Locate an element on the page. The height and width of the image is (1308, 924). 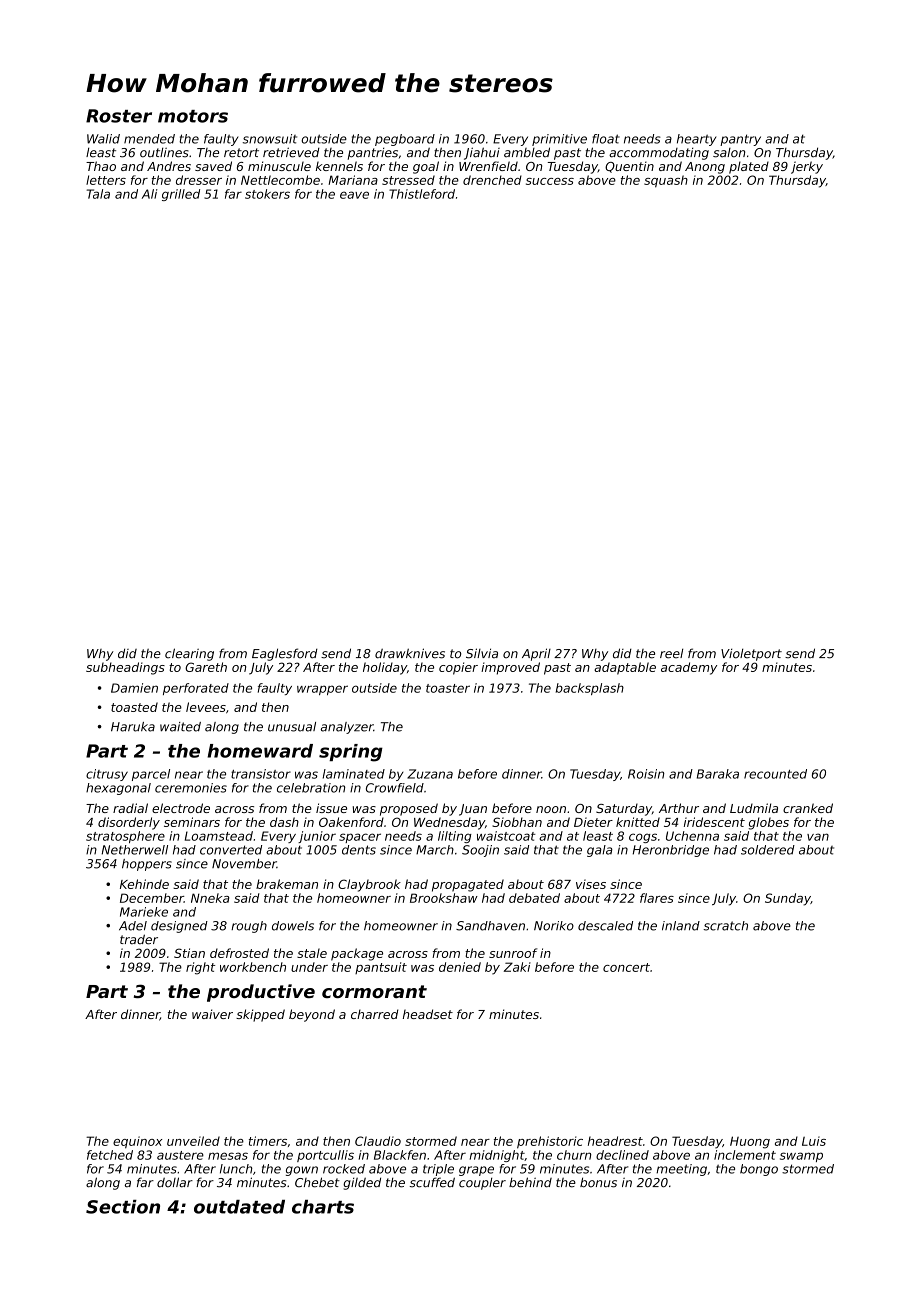
Tala is located at coordinates (98, 194).
